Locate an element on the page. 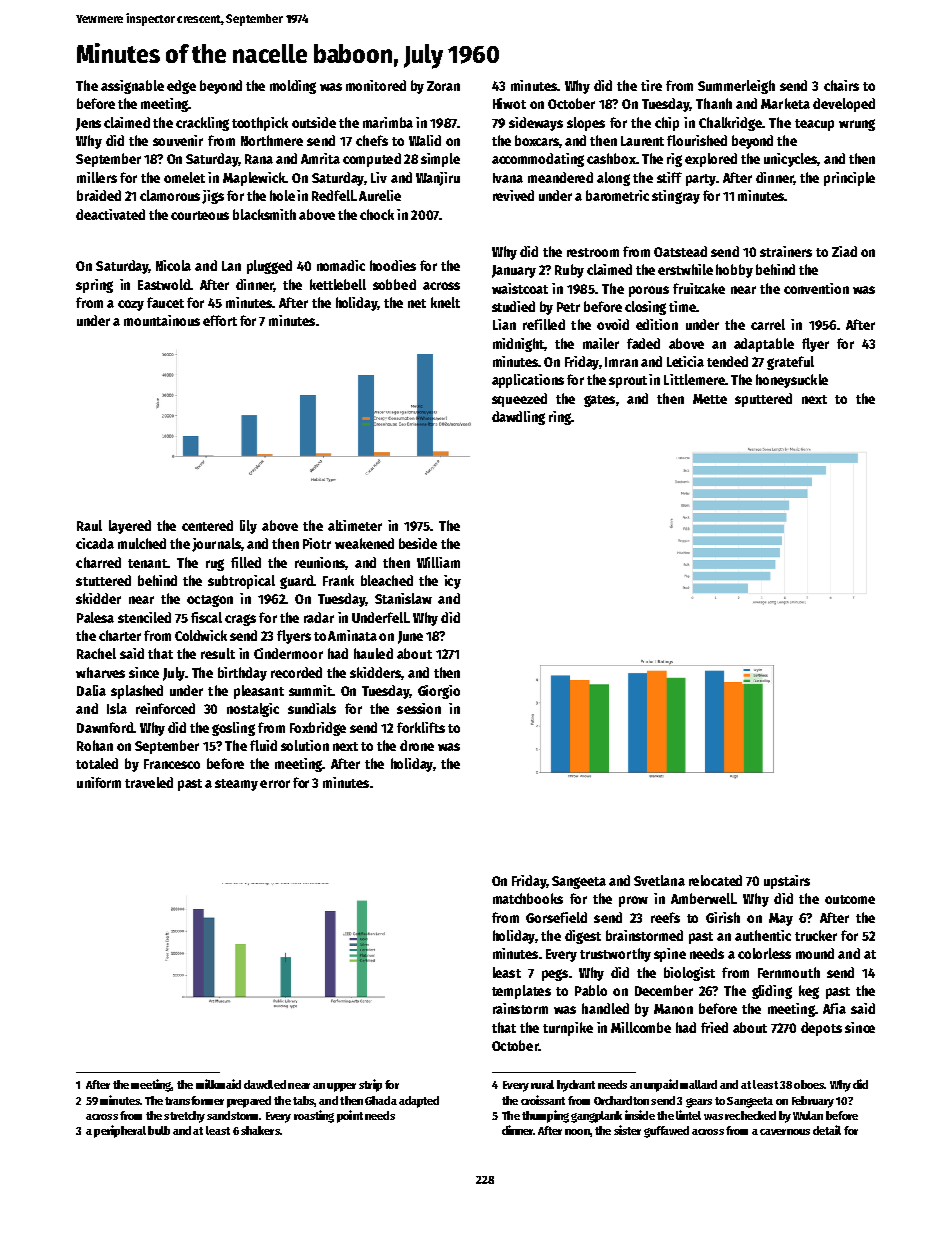 Image resolution: width=952 pixels, height=1233 pixels. Hiwot is located at coordinates (509, 103).
